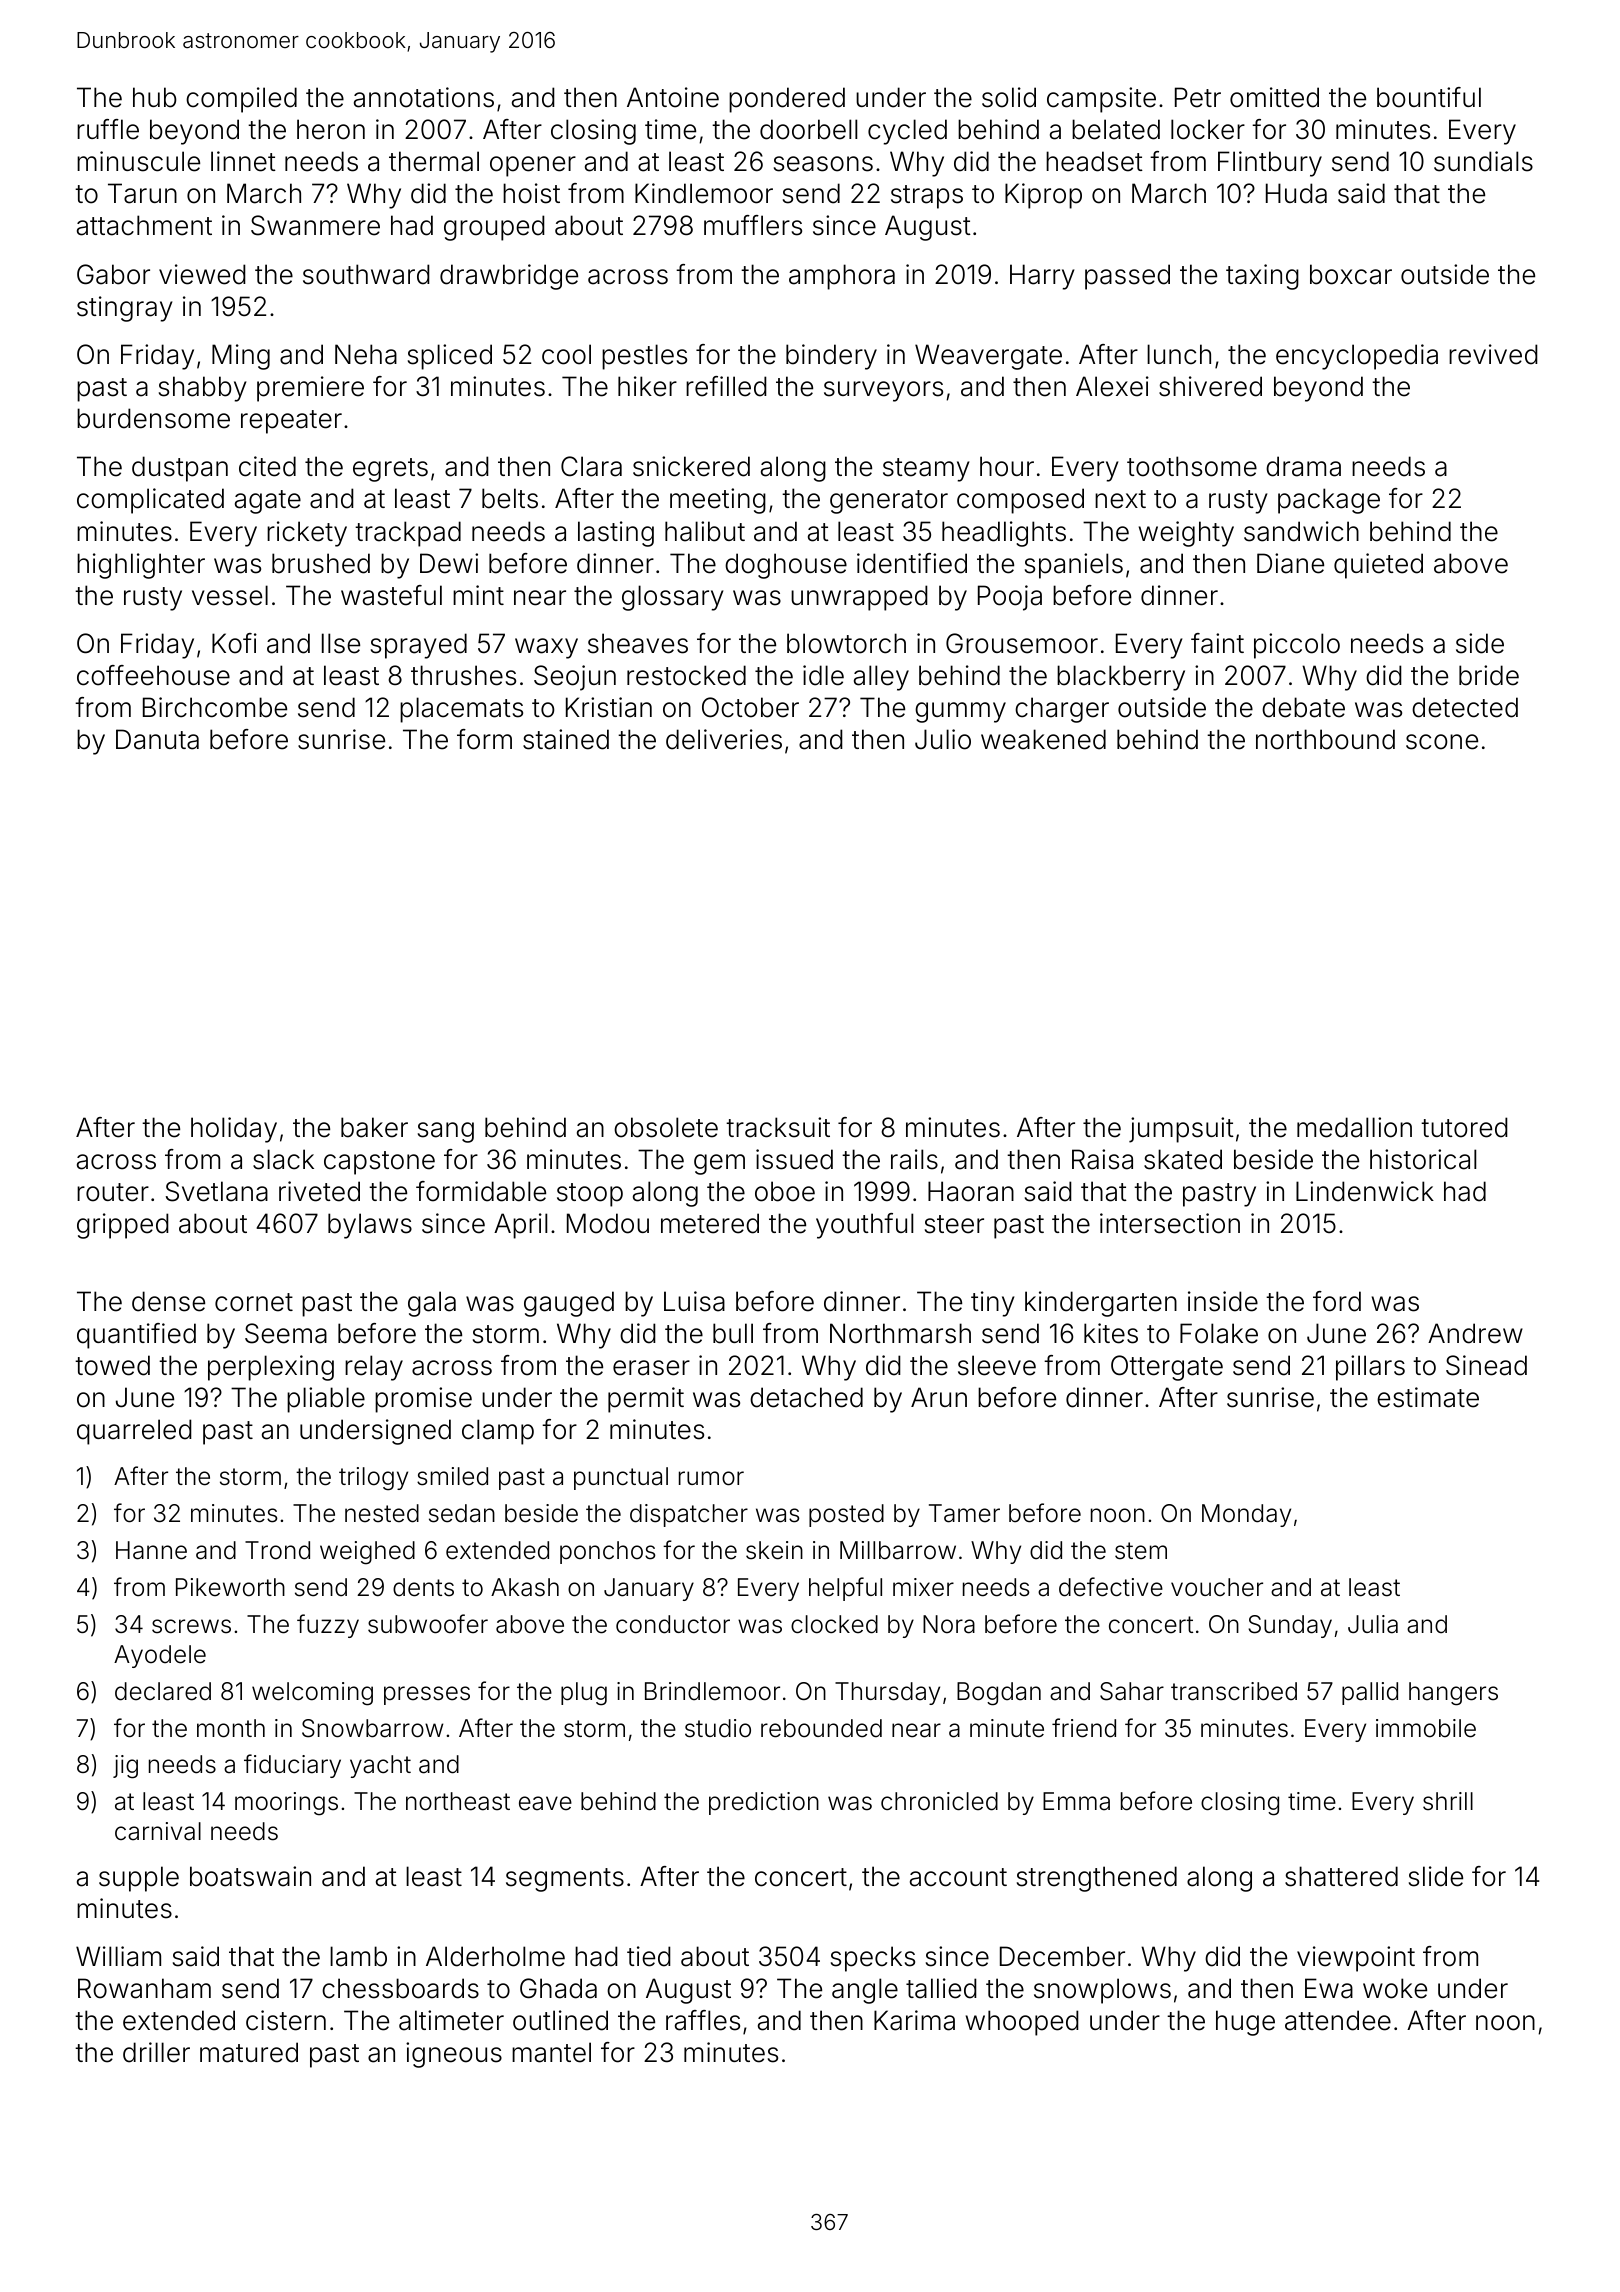  Describe the element at coordinates (307, 534) in the document. I see `rickety` at that location.
